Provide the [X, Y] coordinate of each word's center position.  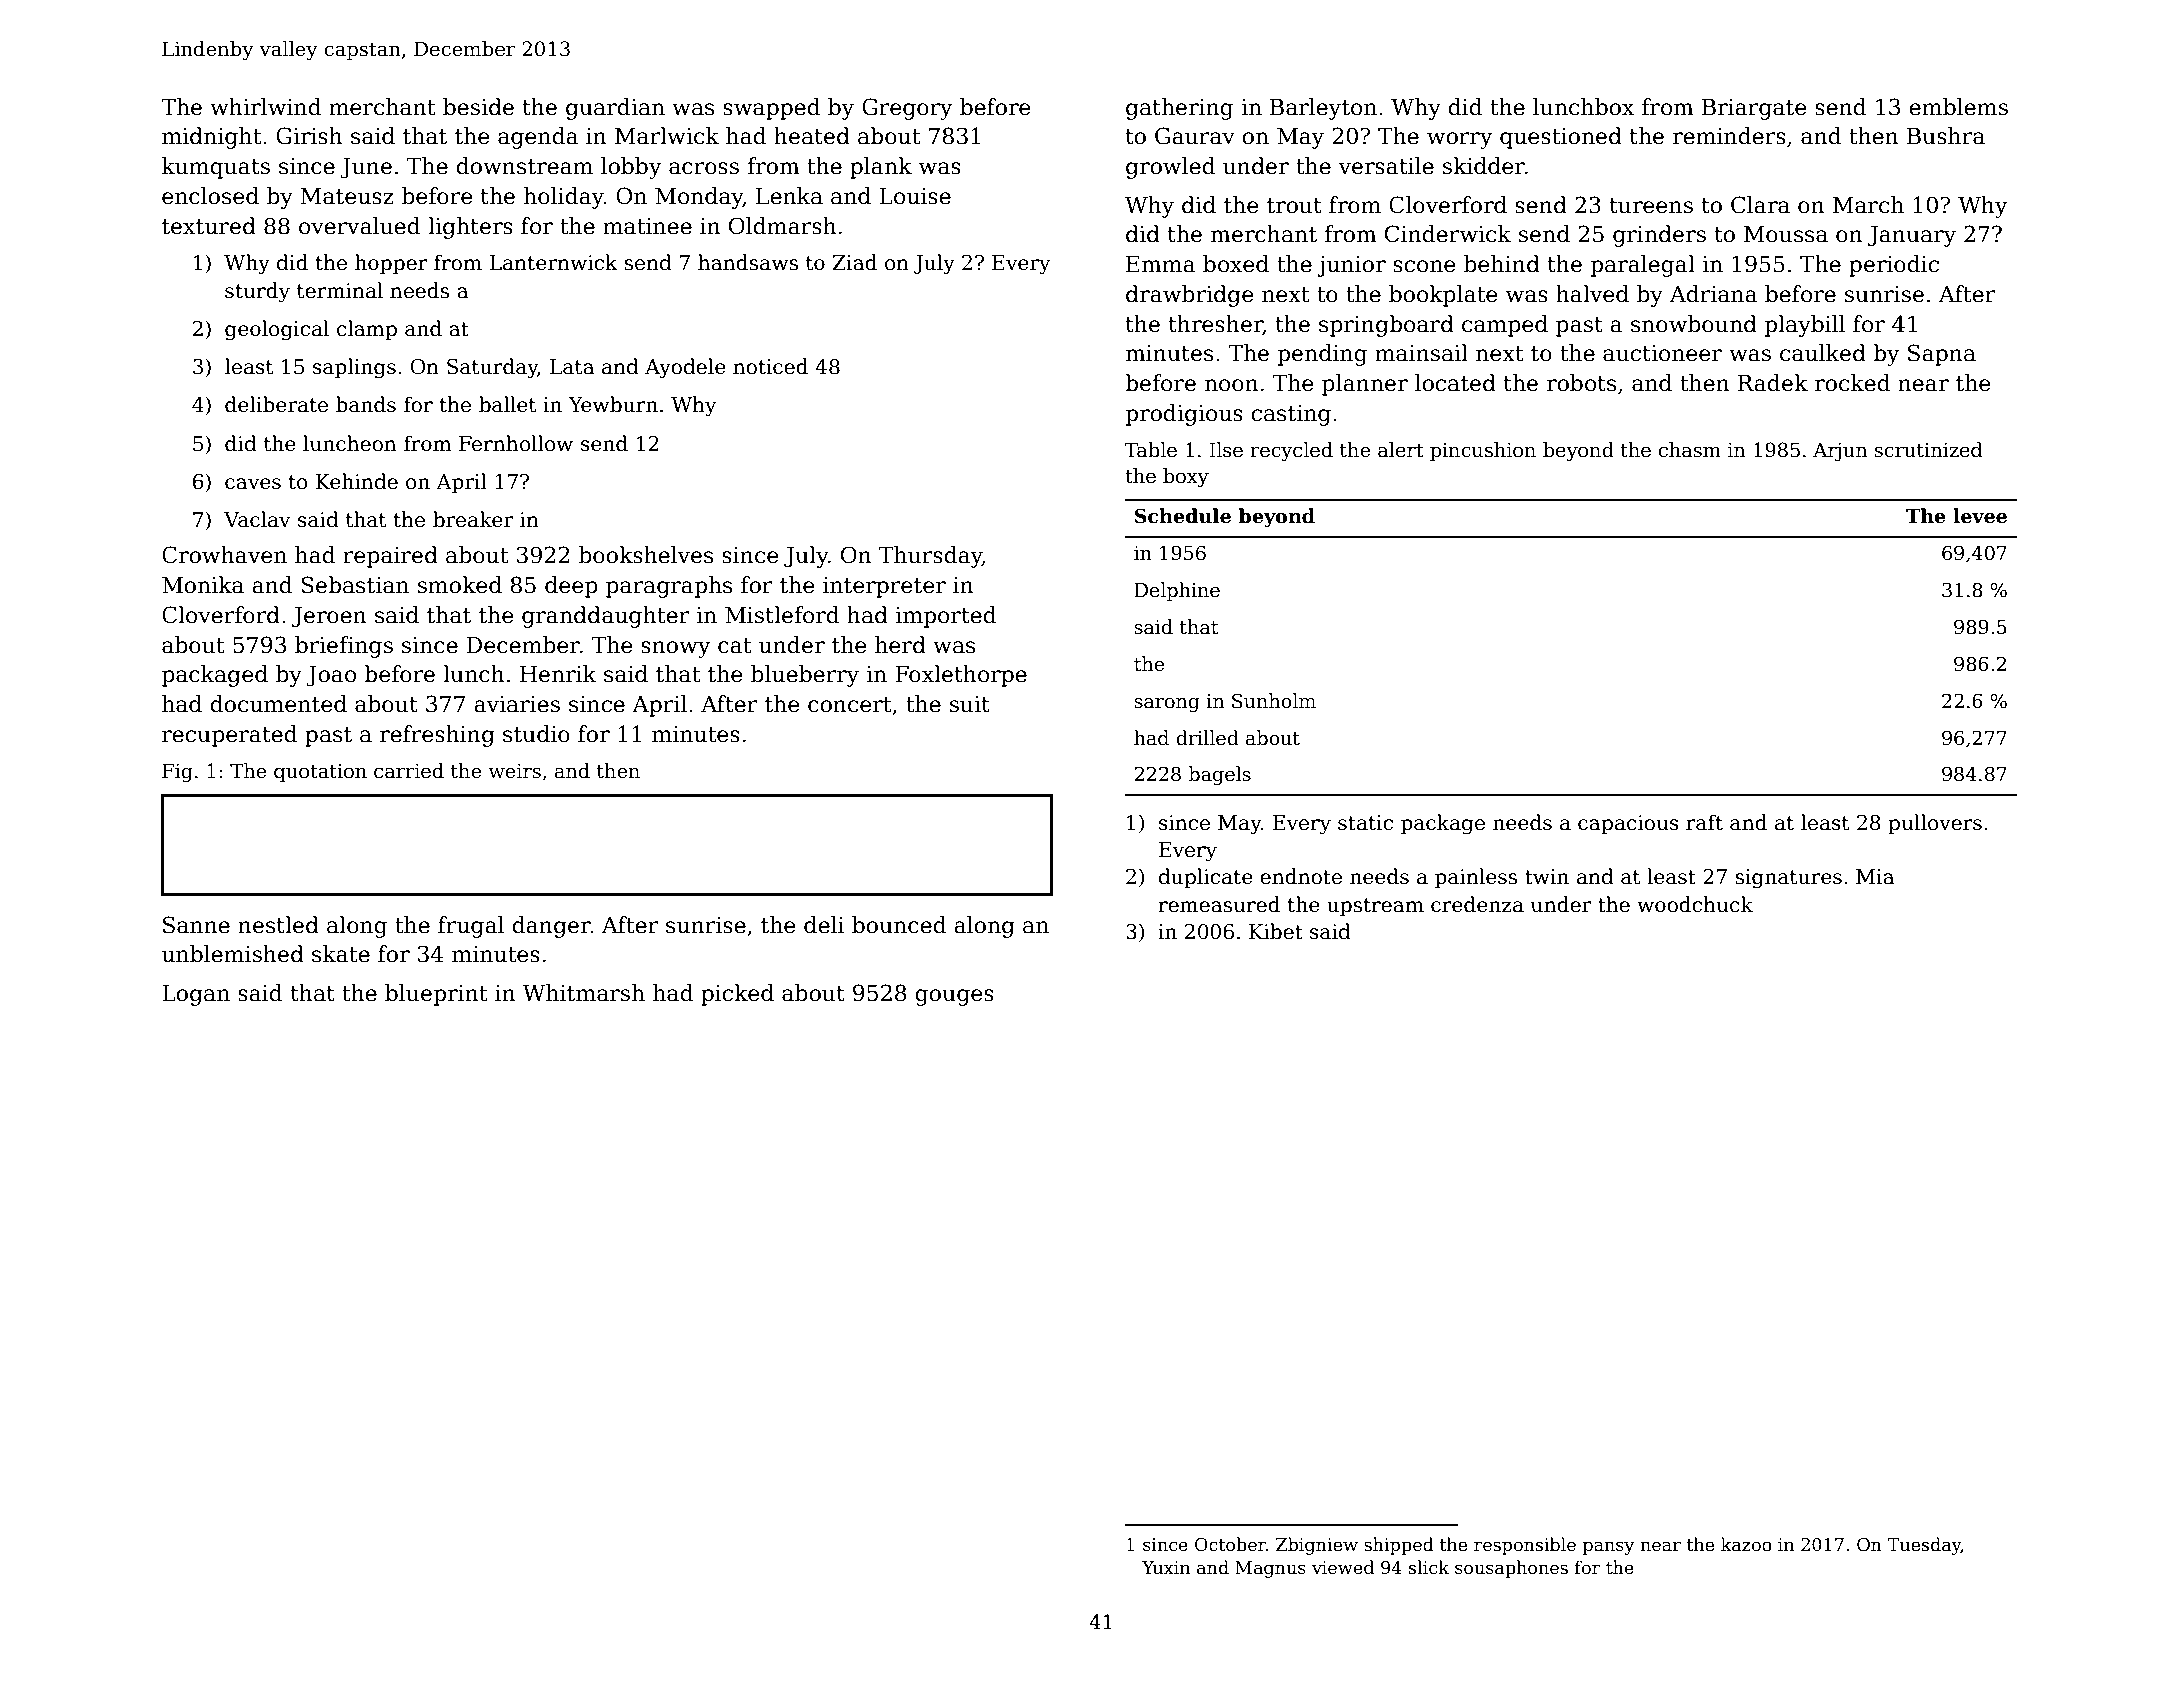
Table [1151, 450]
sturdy [257, 292]
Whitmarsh [583, 993]
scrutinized [1928, 450]
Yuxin [1166, 1568]
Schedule [1183, 516]
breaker [473, 519]
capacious [1628, 824]
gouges [954, 997]
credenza [1477, 904]
